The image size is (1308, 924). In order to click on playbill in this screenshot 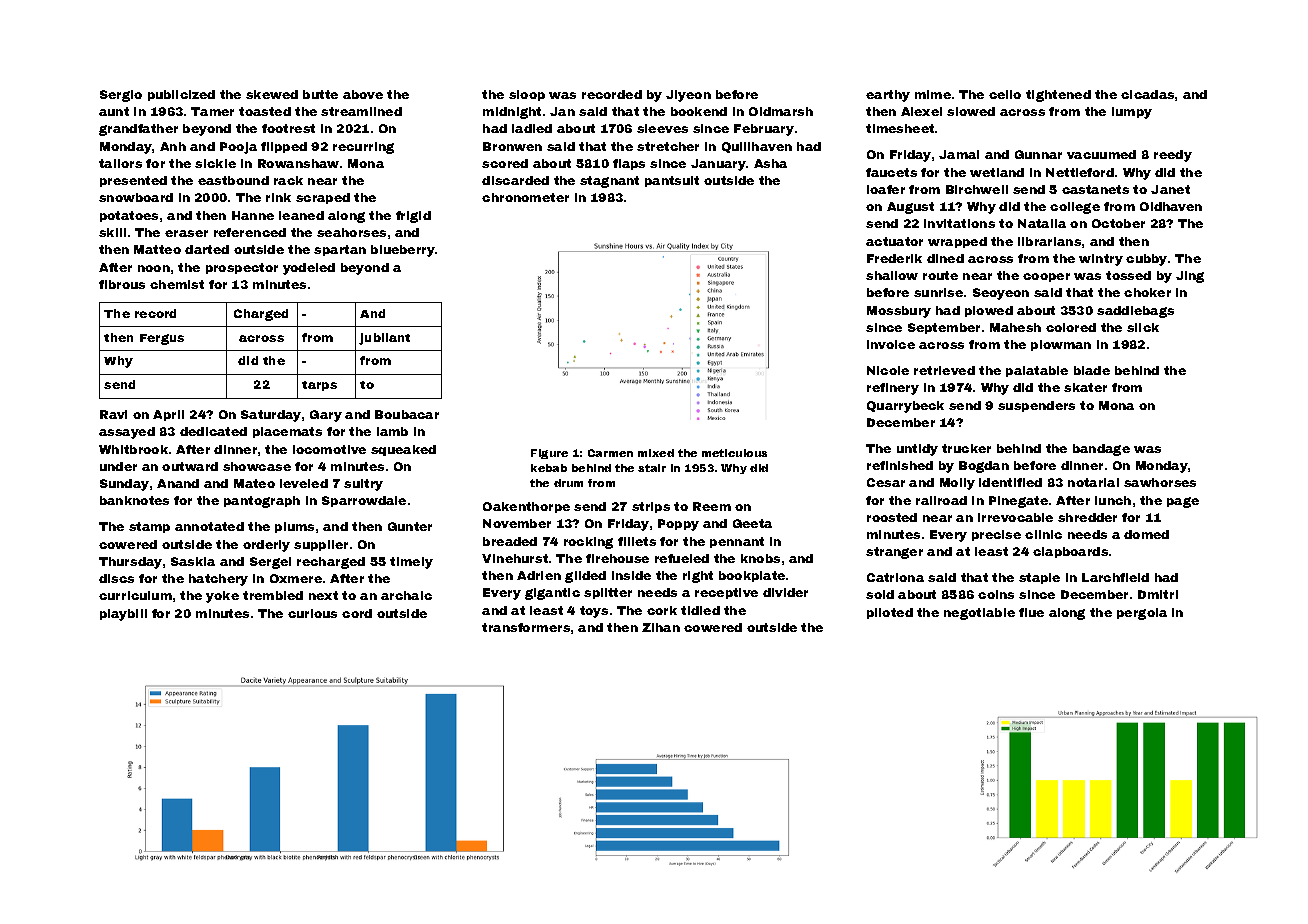, I will do `click(123, 615)`.
